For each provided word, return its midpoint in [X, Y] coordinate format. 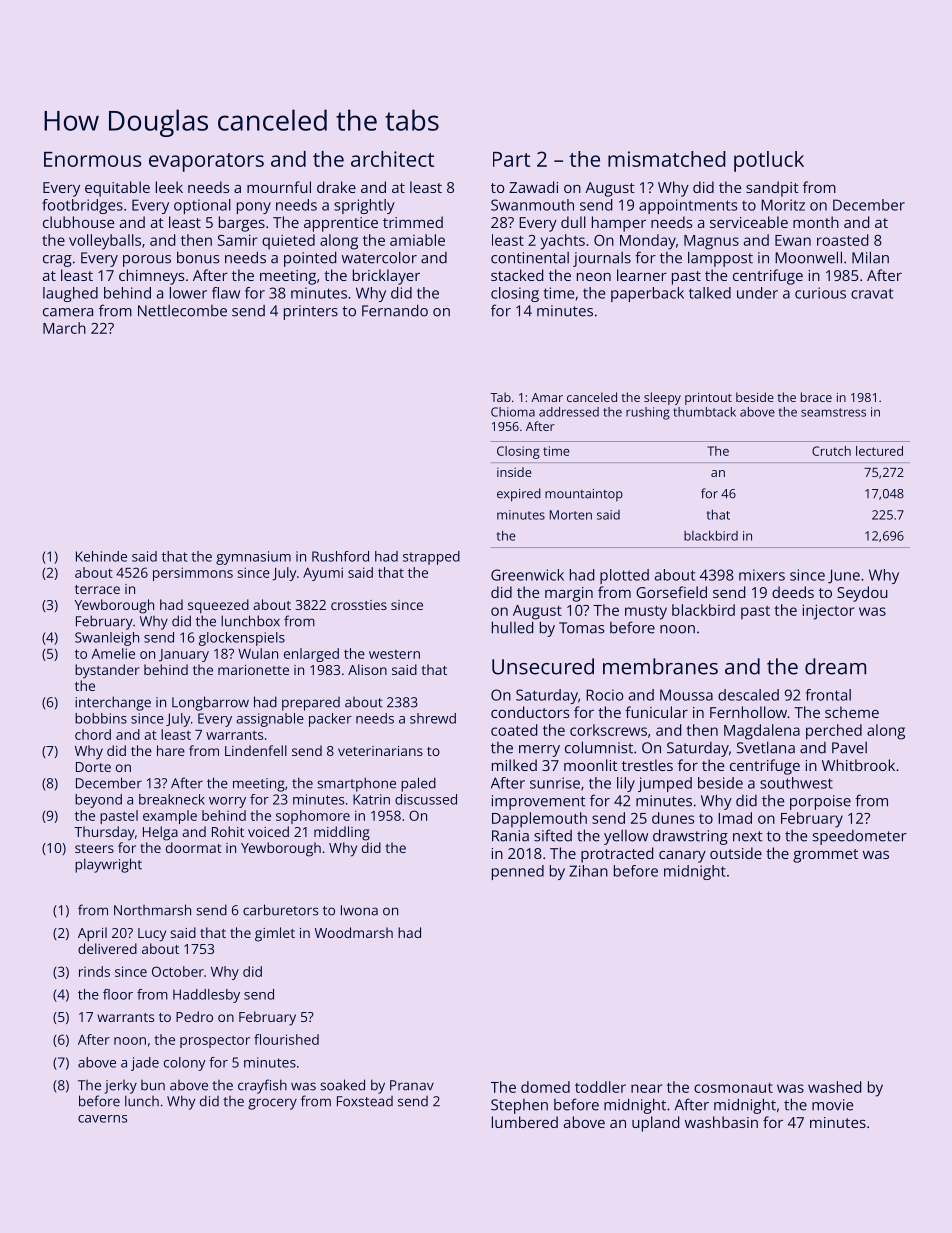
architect [392, 159]
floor [118, 994]
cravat [872, 293]
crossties [359, 605]
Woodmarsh [354, 932]
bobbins [101, 718]
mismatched [667, 159]
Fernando [395, 310]
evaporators [206, 162]
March [64, 328]
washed [834, 1087]
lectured [879, 451]
